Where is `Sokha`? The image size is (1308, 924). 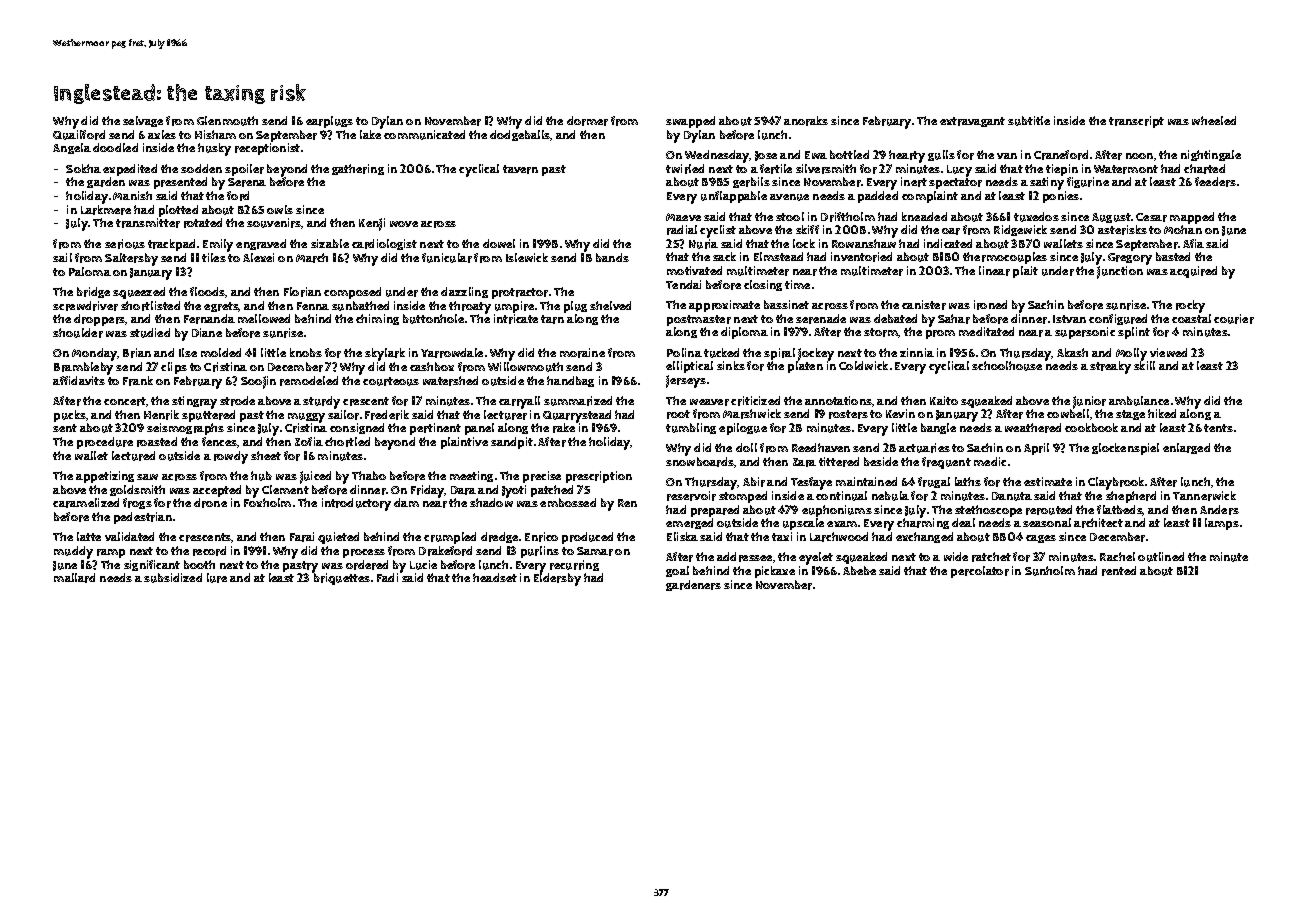 Sokha is located at coordinates (83, 168).
